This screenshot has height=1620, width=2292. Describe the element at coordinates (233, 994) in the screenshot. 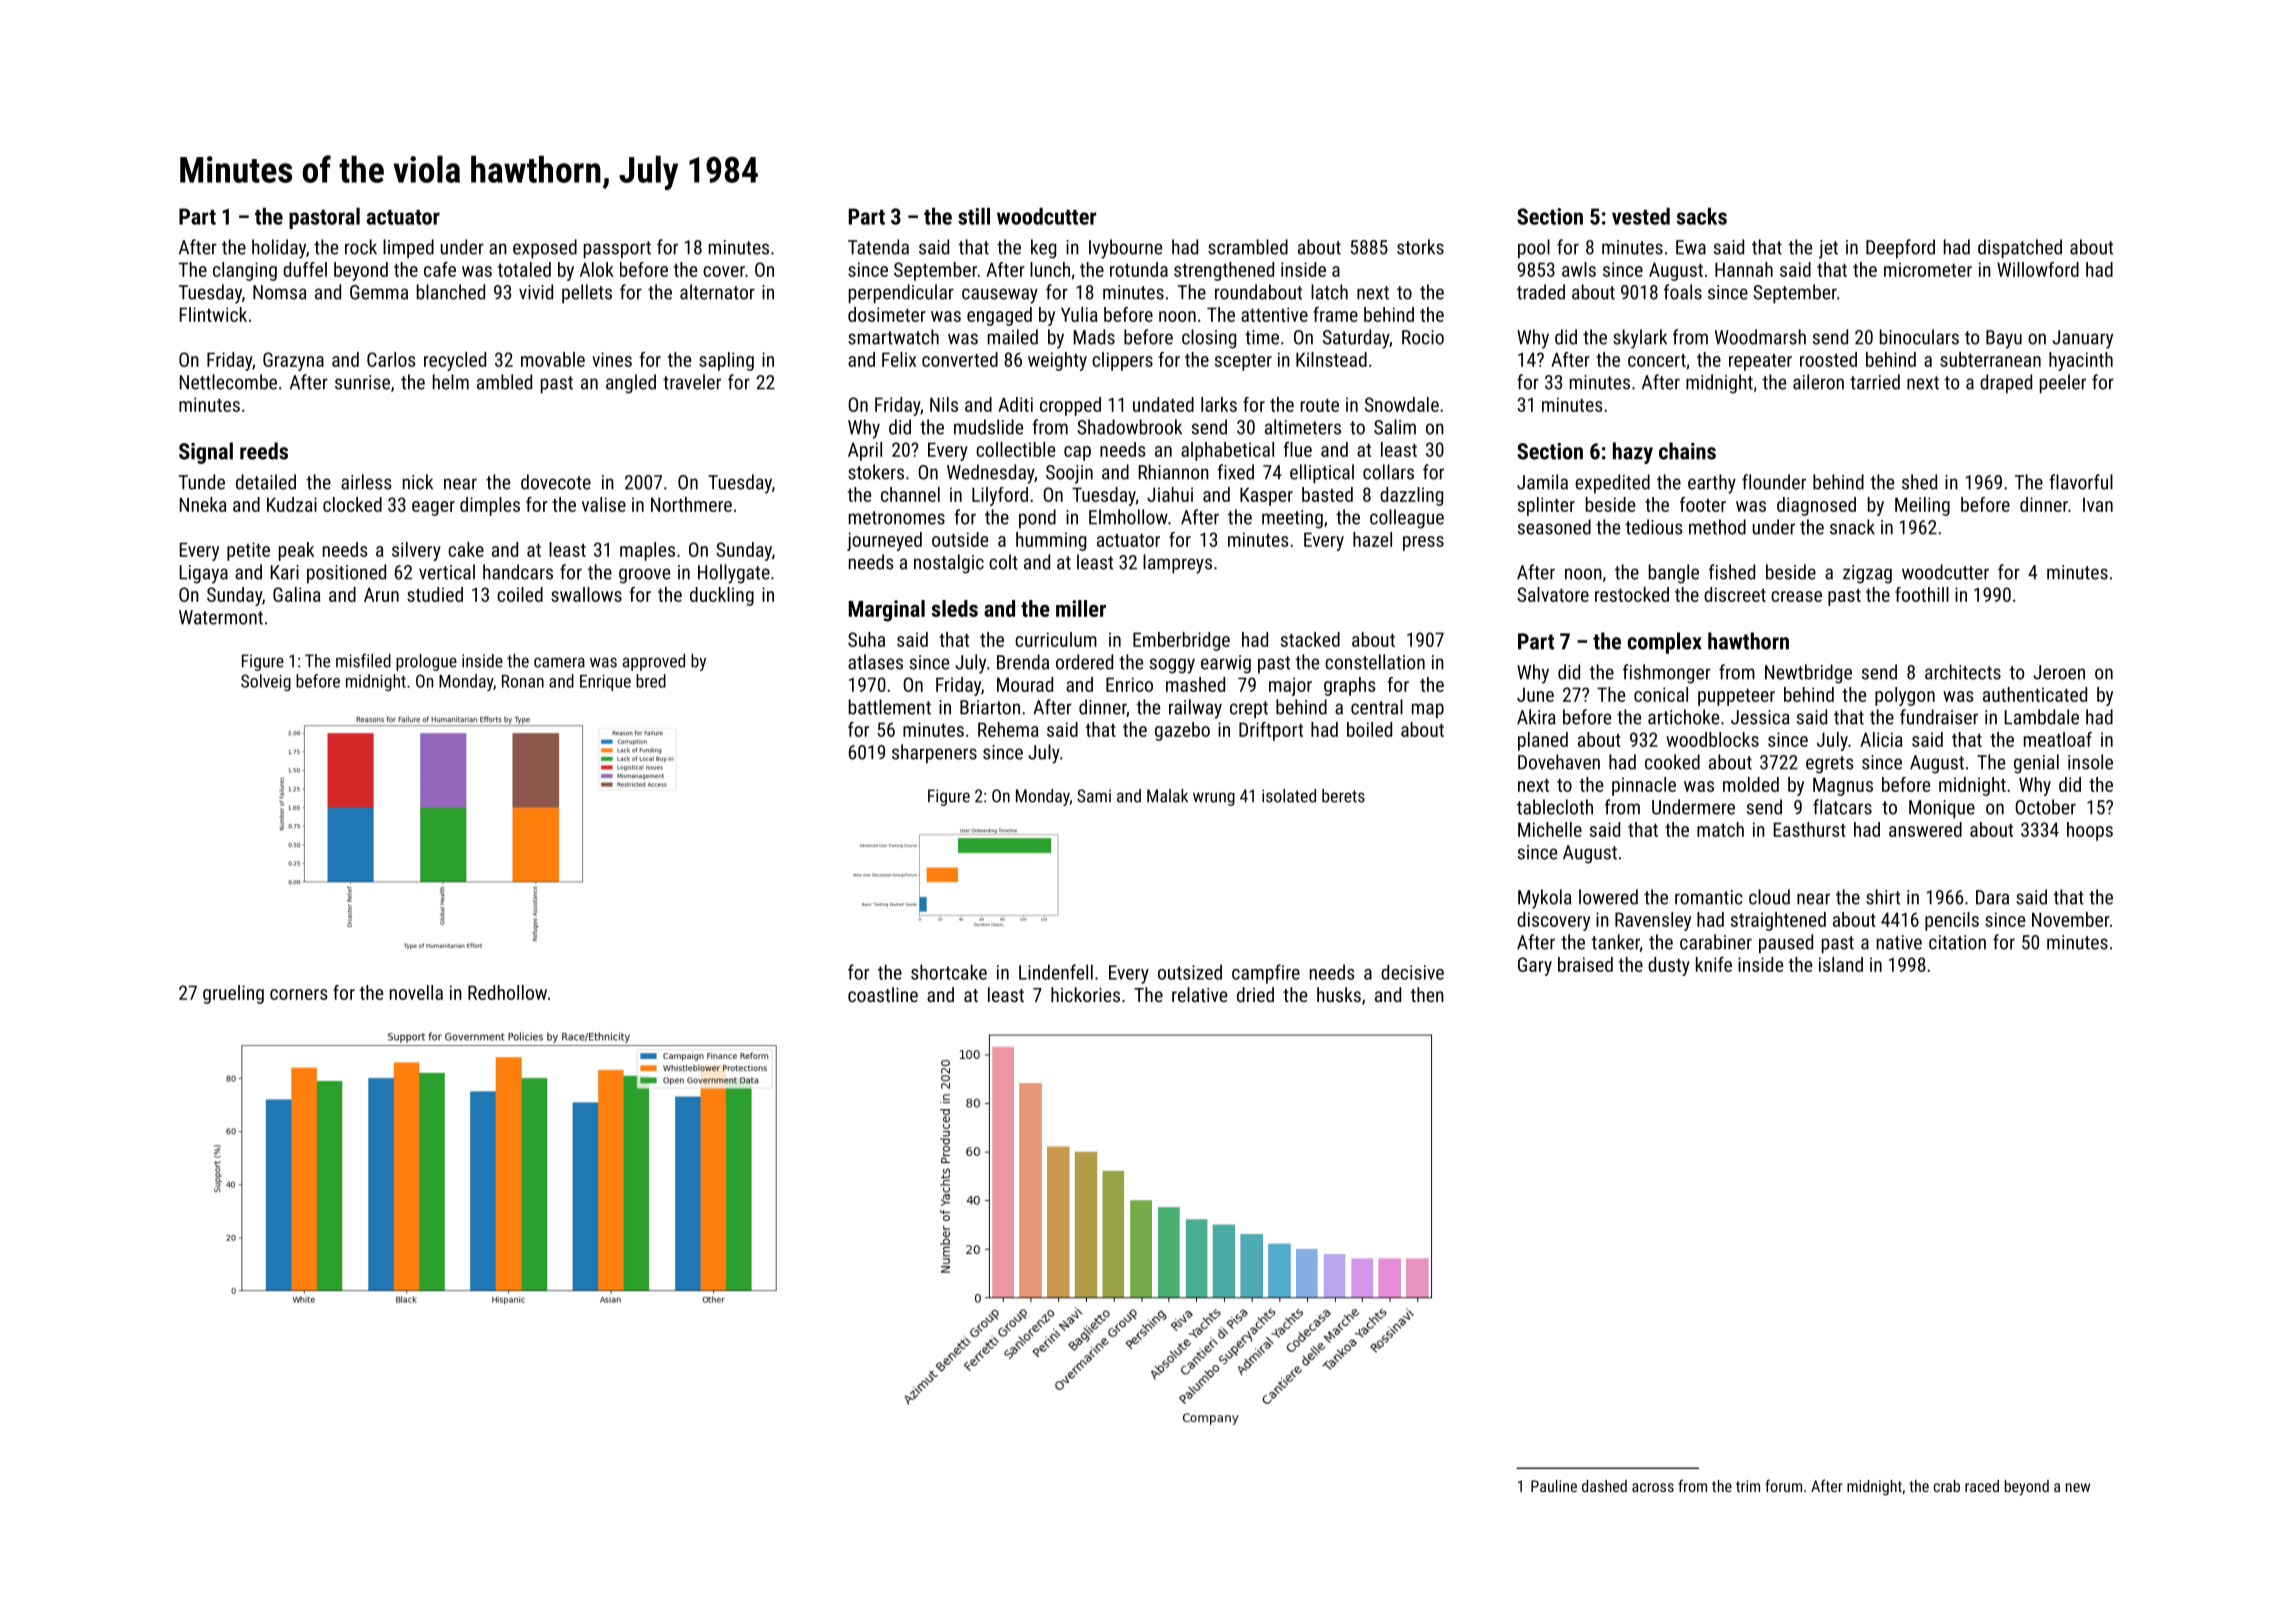

I see `grueling` at that location.
